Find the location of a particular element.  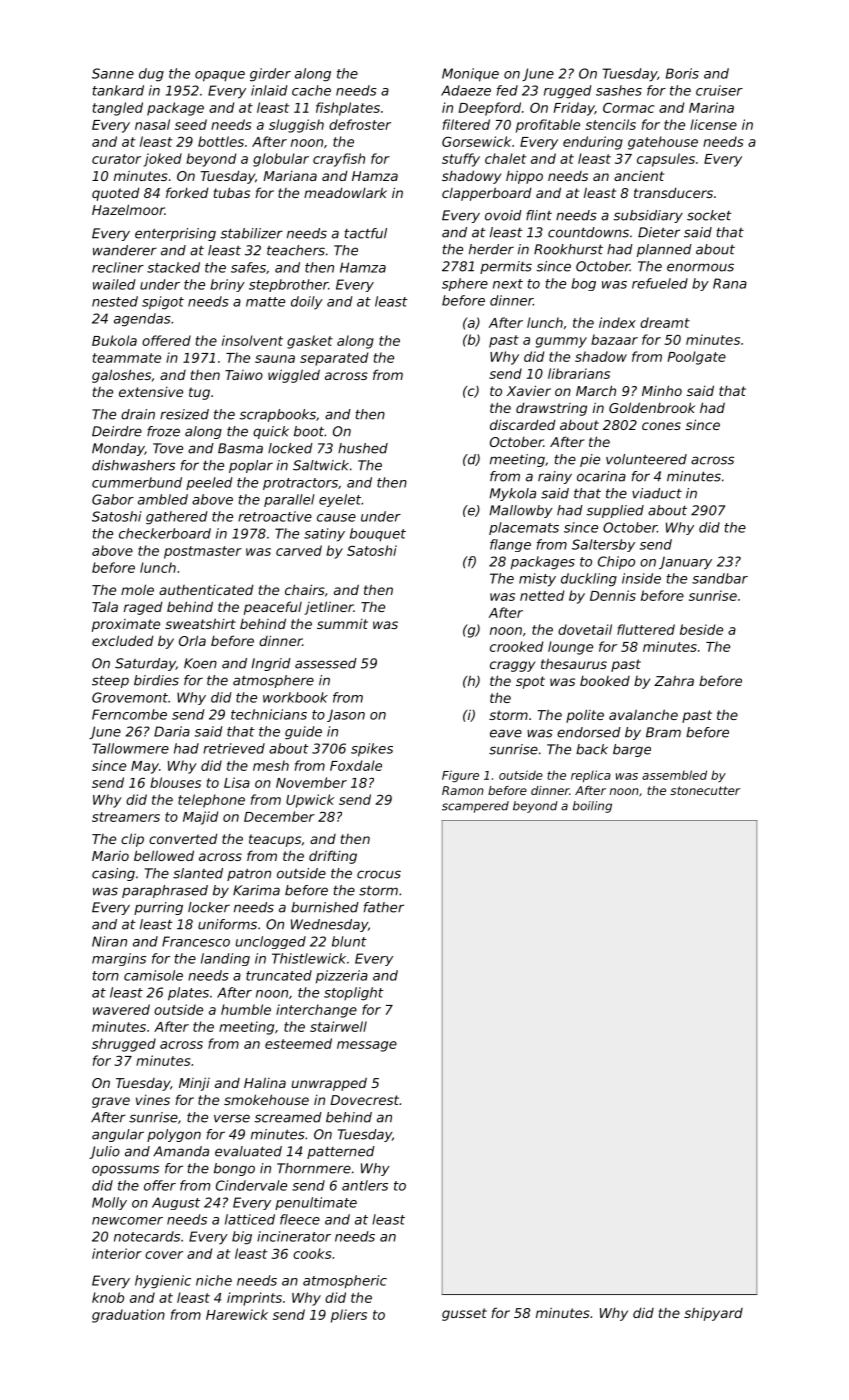

Ramon is located at coordinates (463, 790).
